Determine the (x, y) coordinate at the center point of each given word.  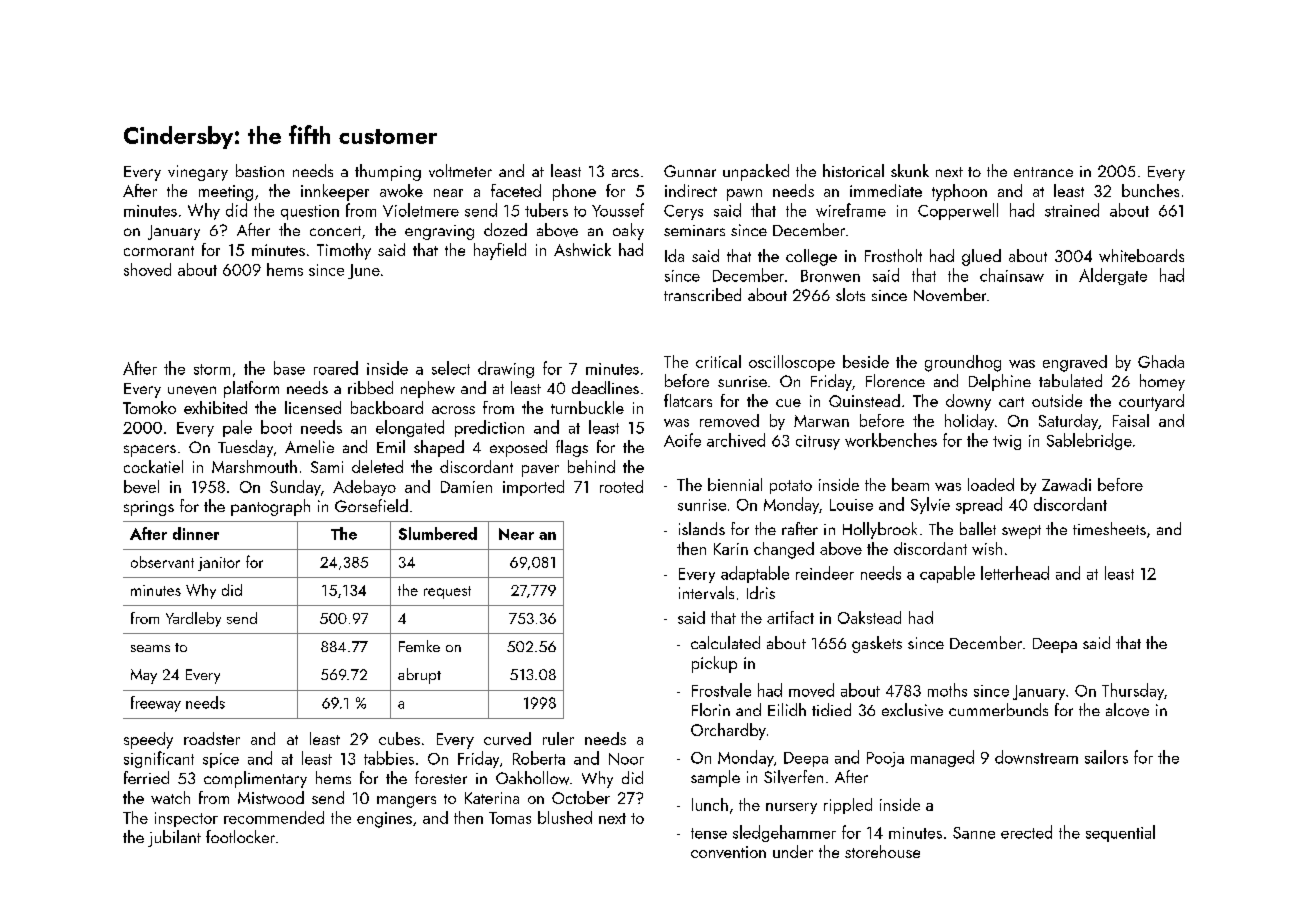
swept (1021, 532)
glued (981, 257)
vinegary (198, 173)
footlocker (240, 836)
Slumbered (438, 533)
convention (728, 852)
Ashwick (582, 249)
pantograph (270, 507)
